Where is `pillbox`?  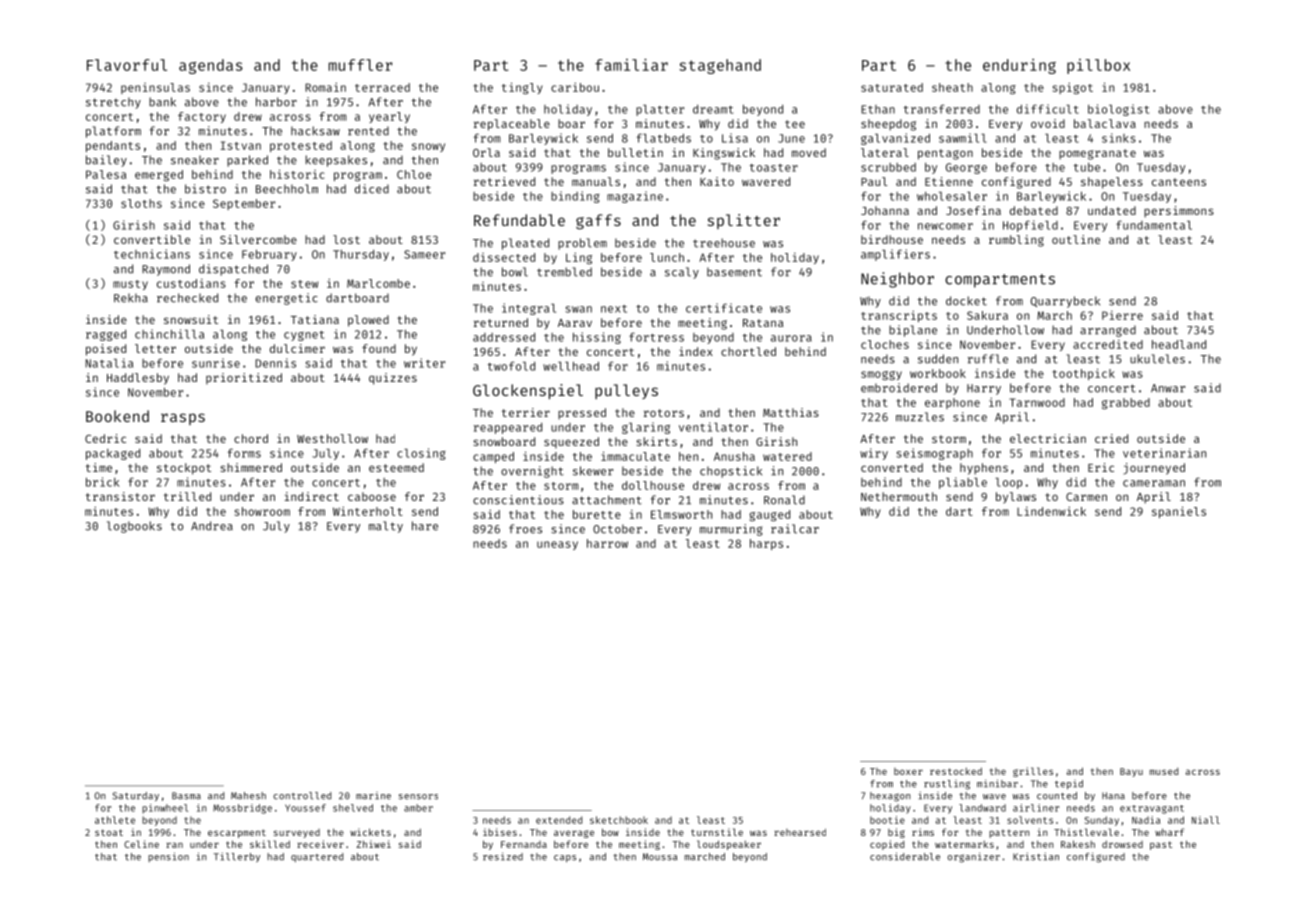
pillbox is located at coordinates (1098, 66).
